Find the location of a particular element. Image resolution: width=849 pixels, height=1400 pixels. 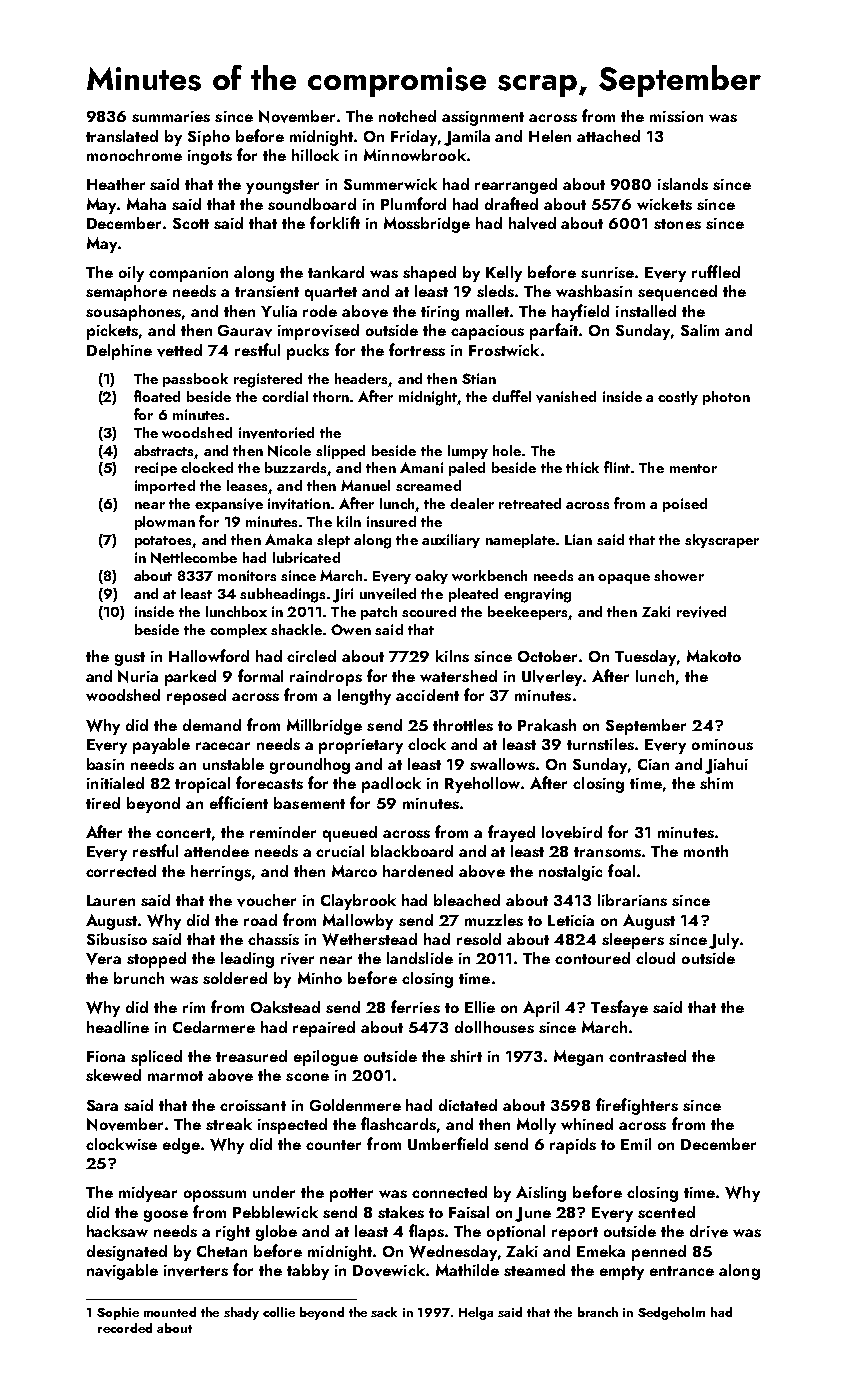

Dovewick is located at coordinates (389, 1270).
